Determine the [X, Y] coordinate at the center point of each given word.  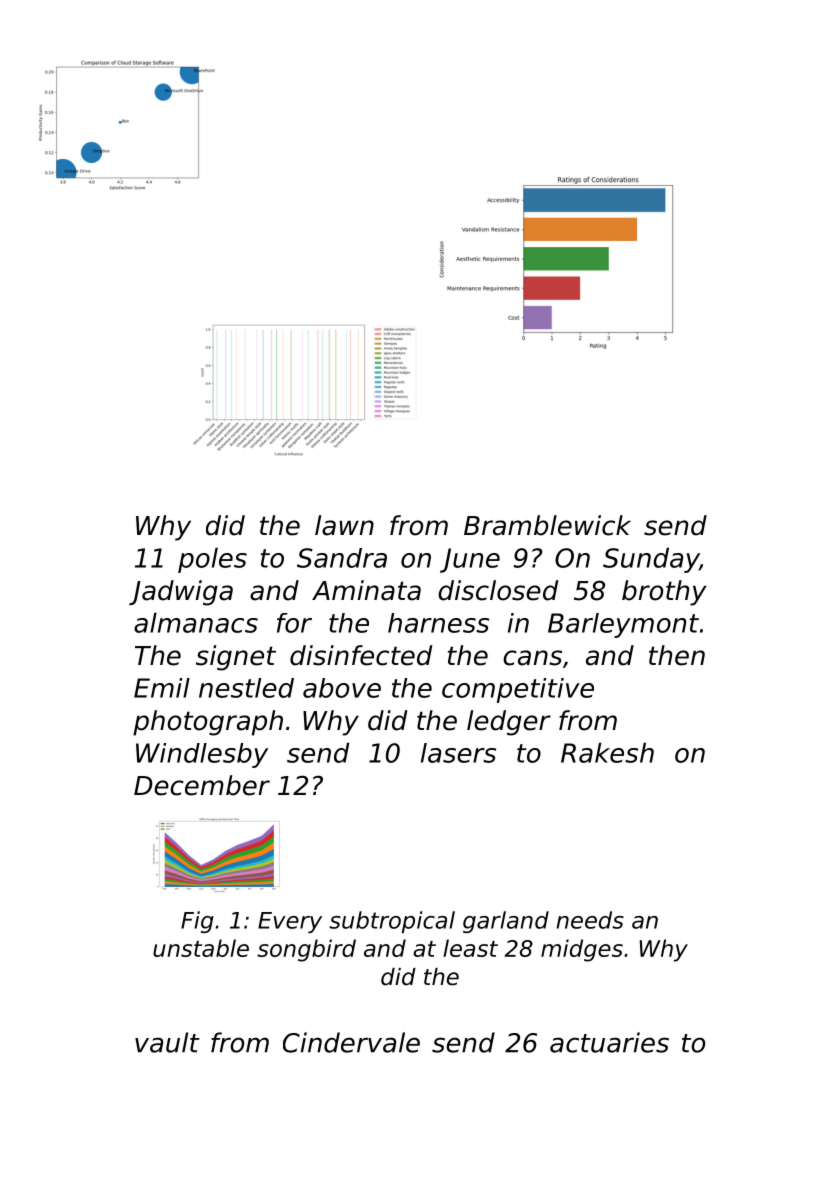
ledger [509, 723]
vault [167, 1042]
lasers [458, 753]
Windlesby [202, 755]
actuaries [609, 1042]
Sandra [342, 558]
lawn [344, 525]
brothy [664, 593]
